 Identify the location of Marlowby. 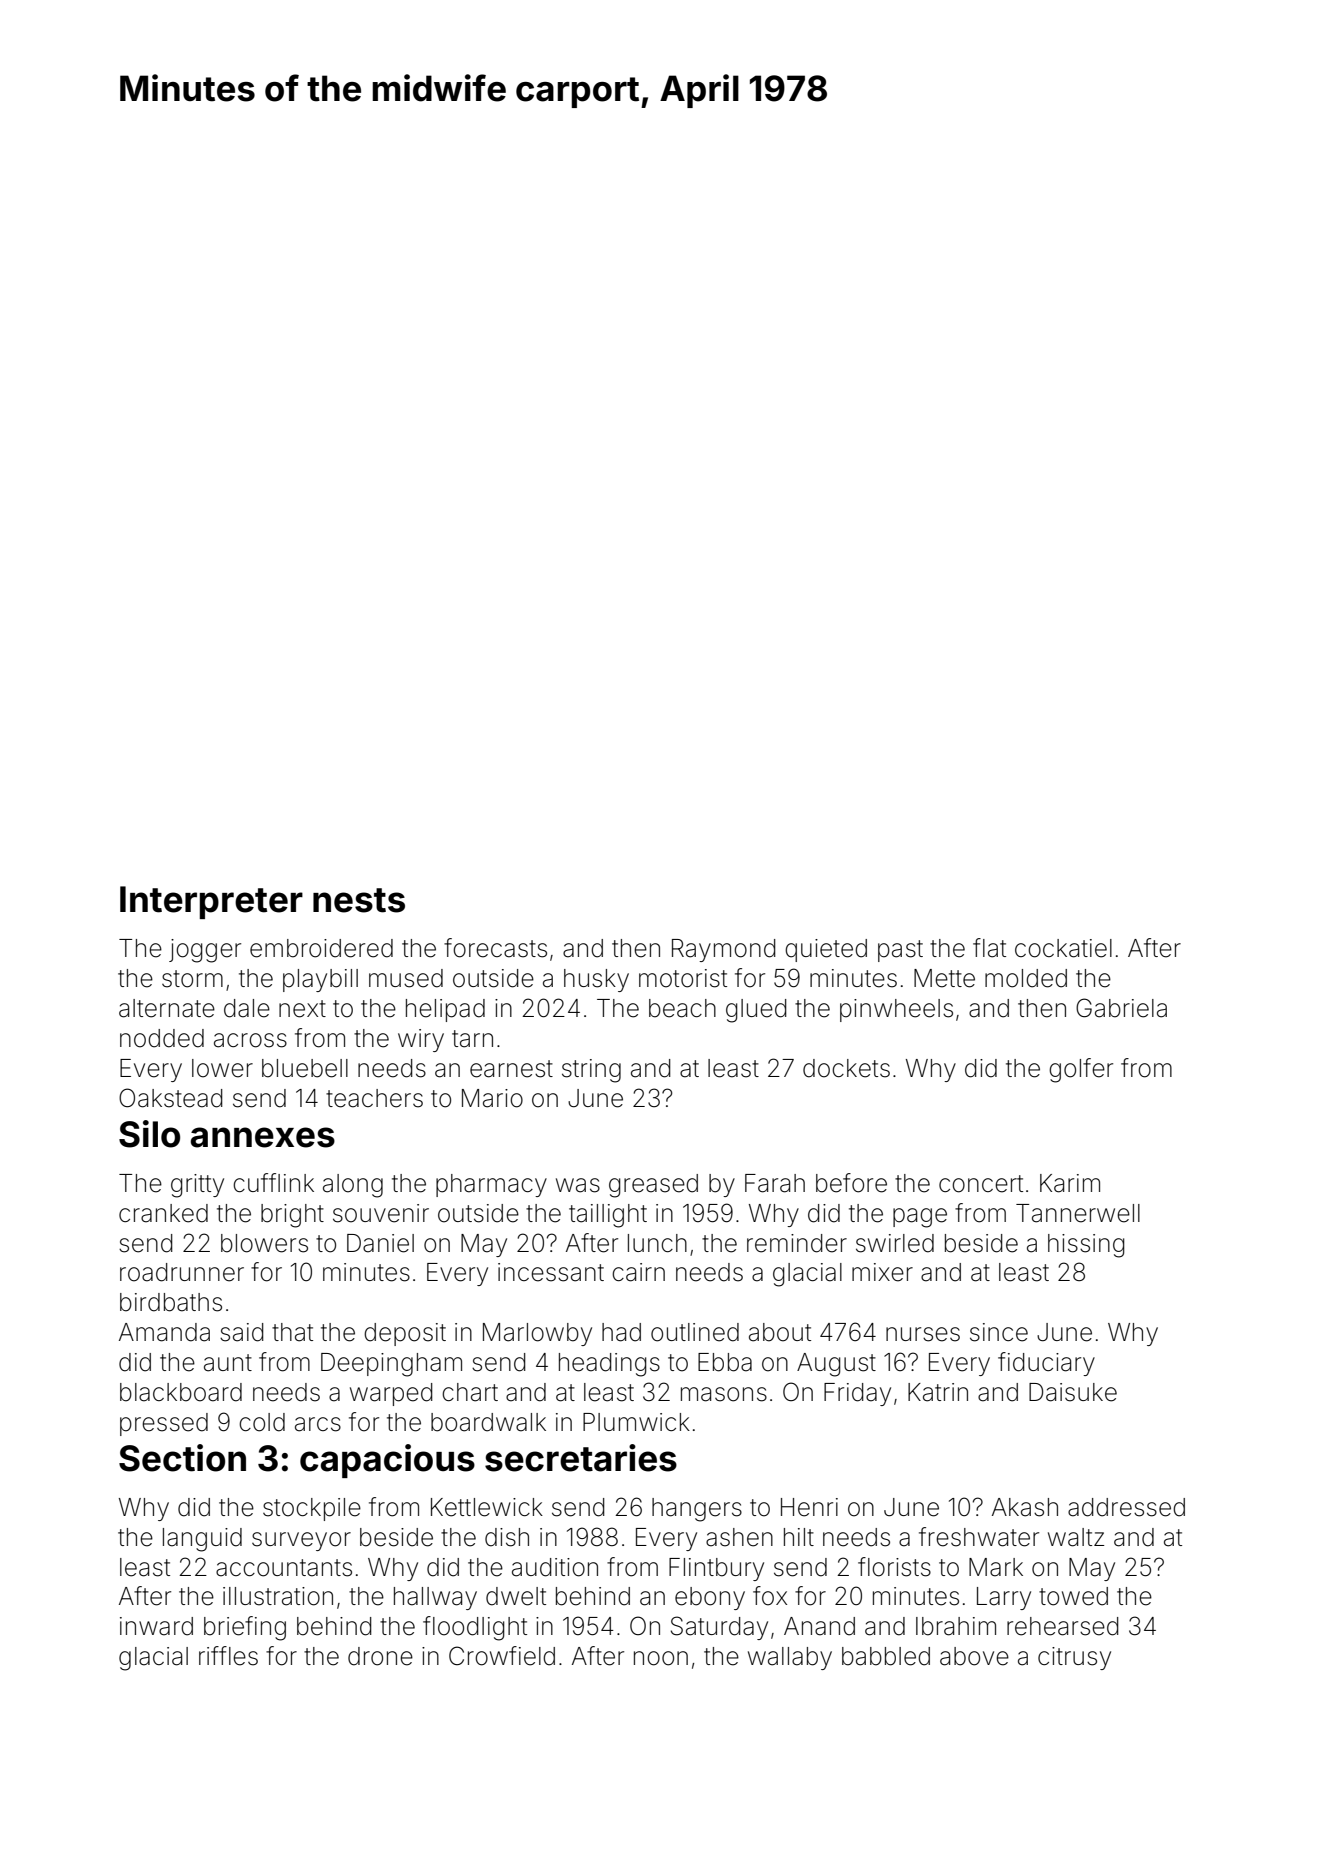
(537, 1334).
